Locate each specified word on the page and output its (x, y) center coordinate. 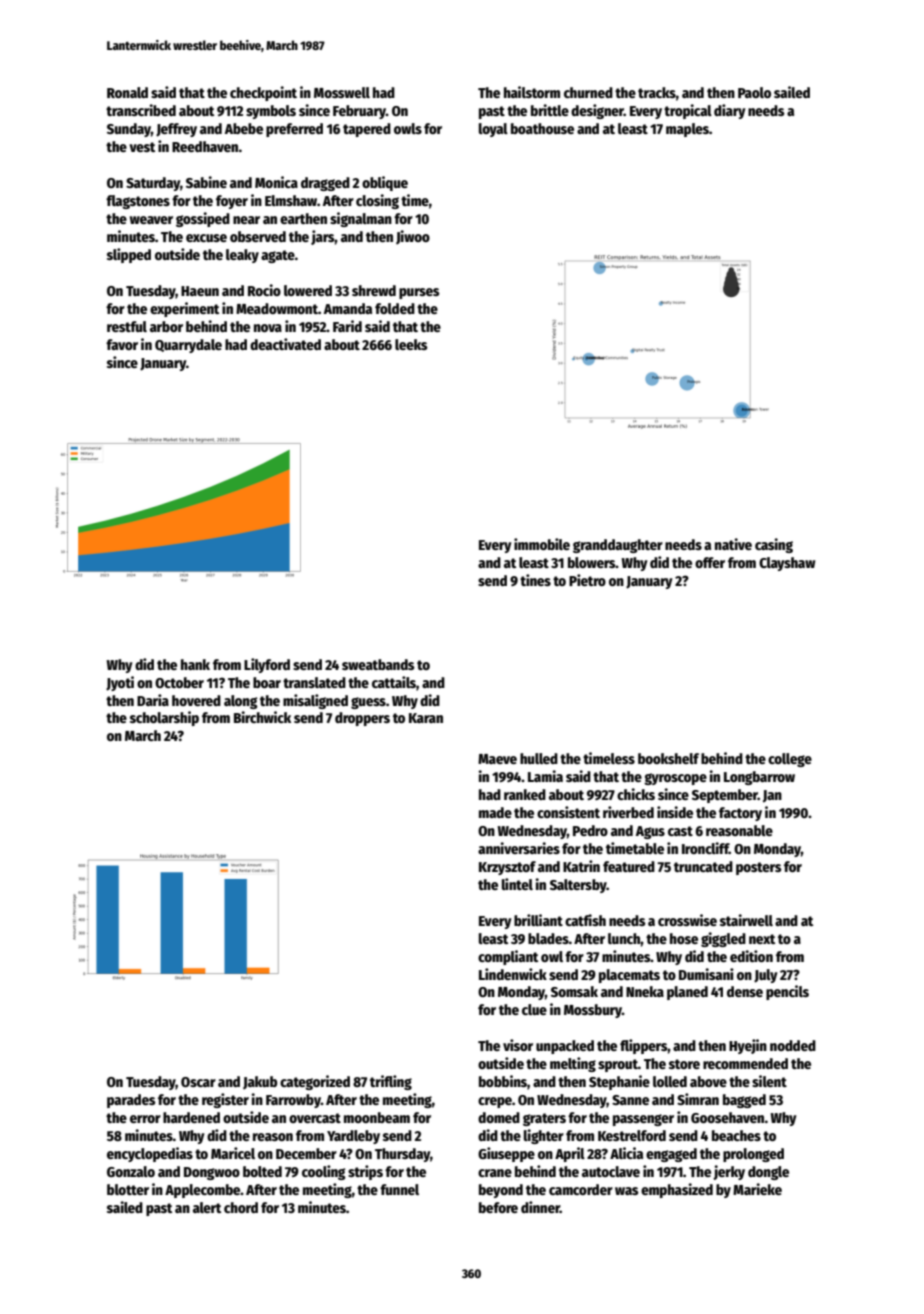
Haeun (200, 291)
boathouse (542, 128)
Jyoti (120, 683)
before (498, 1207)
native (733, 544)
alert (207, 1207)
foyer (232, 202)
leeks (411, 344)
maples (687, 130)
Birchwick (262, 717)
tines (535, 580)
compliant (508, 957)
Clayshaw (787, 564)
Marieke (757, 1189)
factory (740, 814)
